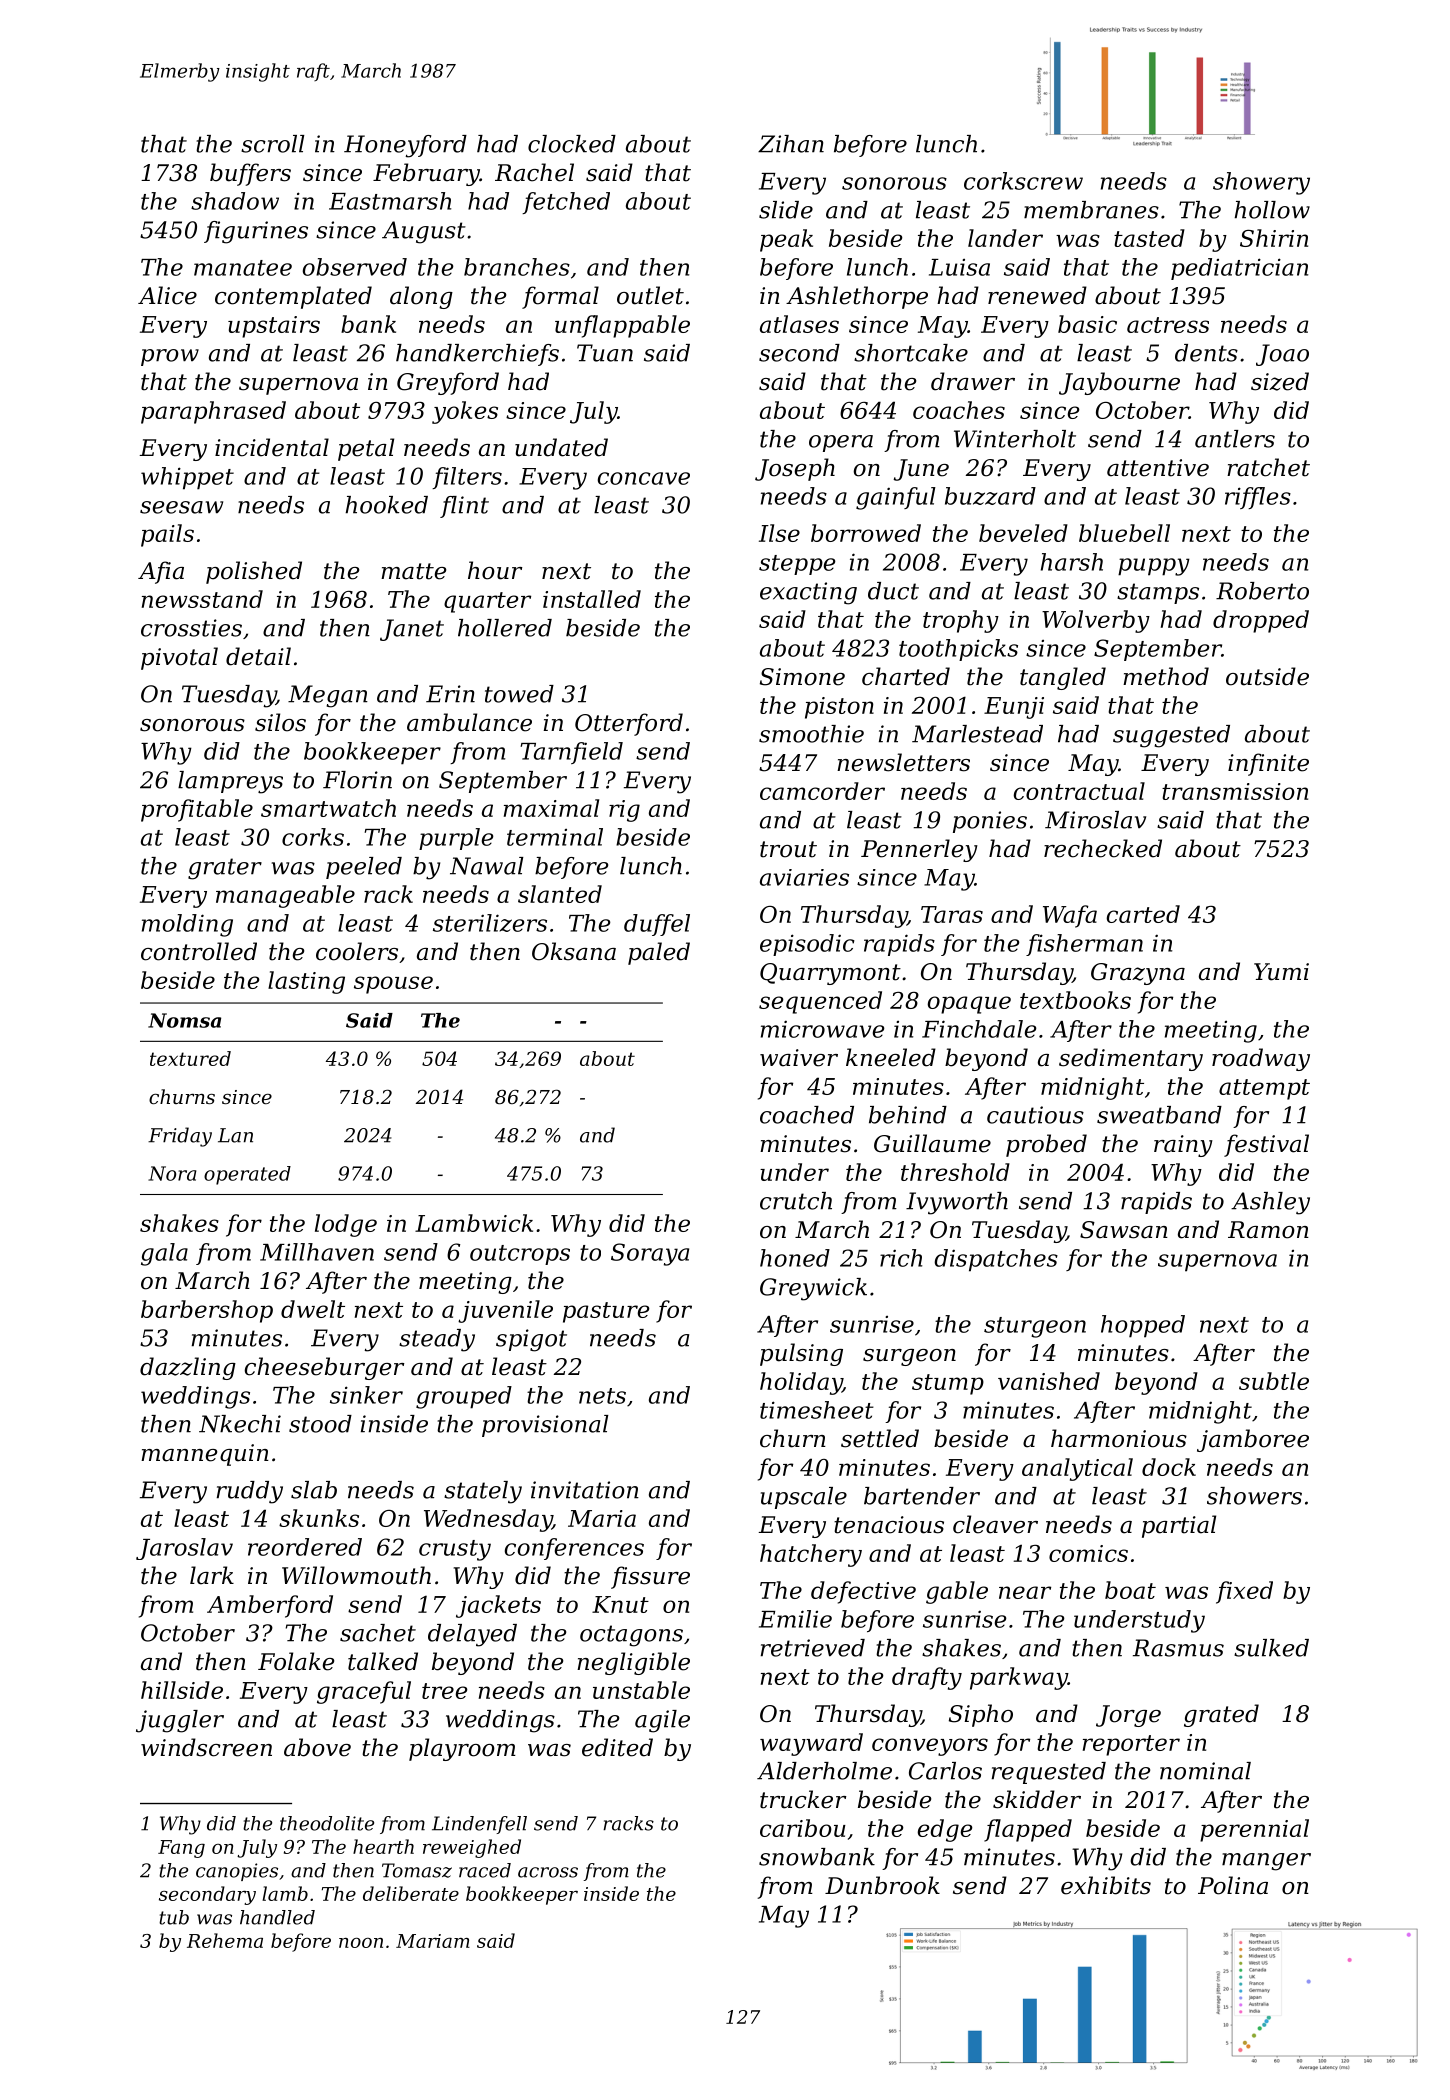 This document has height=2100, width=1450. I want to click on festival, so click(1266, 1145).
